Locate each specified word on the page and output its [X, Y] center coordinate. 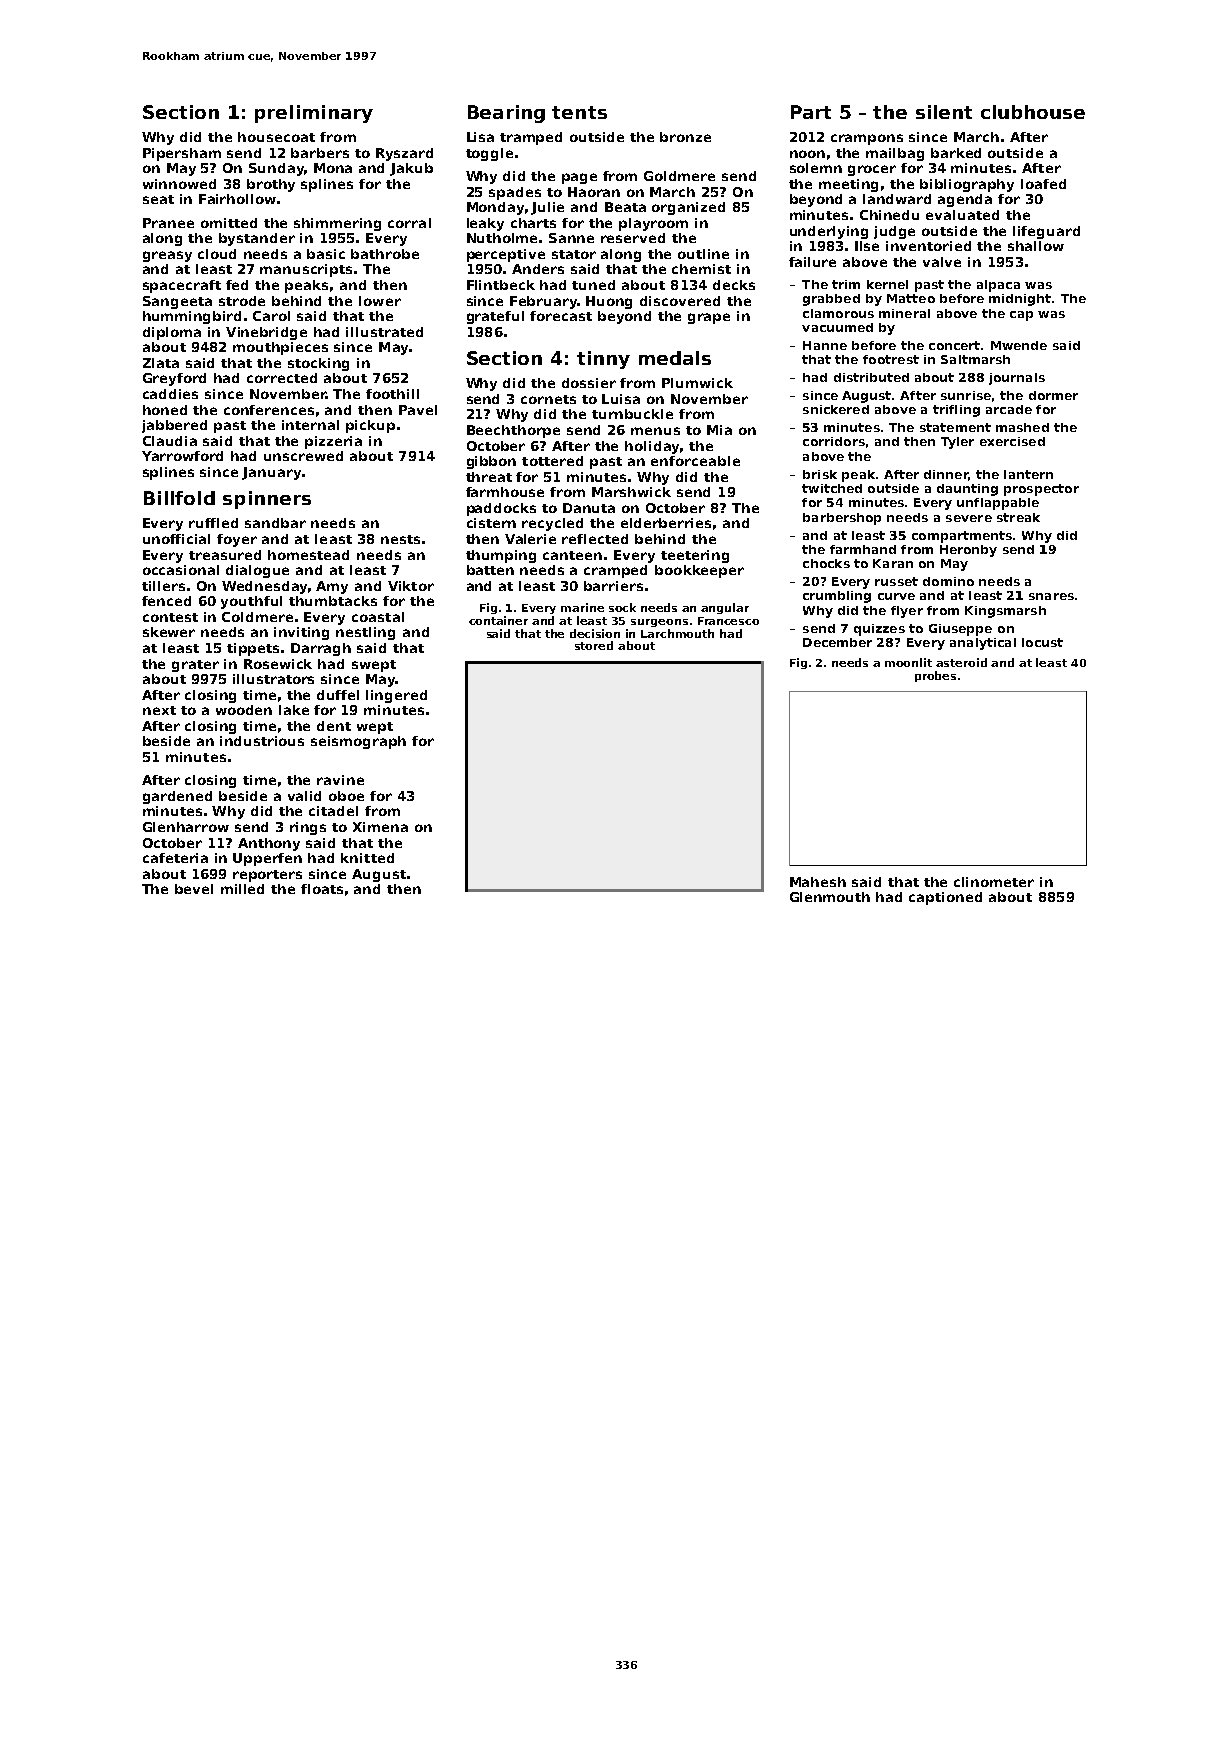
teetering [695, 556]
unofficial [176, 539]
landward [897, 199]
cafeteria [175, 858]
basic [326, 254]
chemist [701, 269]
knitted [367, 858]
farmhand [863, 549]
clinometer [994, 882]
